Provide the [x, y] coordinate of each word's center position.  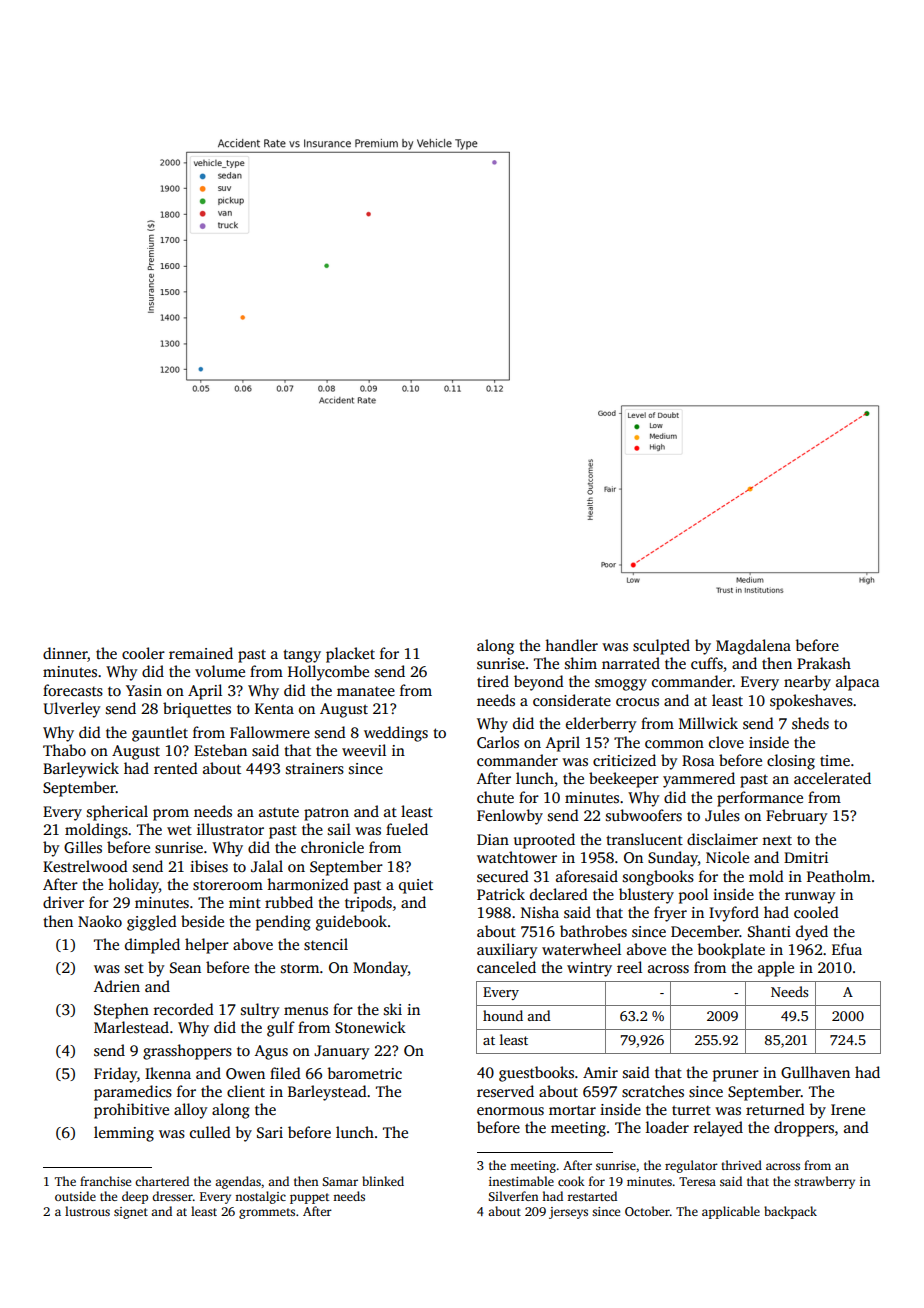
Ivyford [734, 914]
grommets [267, 1213]
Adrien [117, 986]
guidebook [351, 923]
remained [201, 653]
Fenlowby [510, 817]
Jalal [267, 866]
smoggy [621, 685]
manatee [366, 691]
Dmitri [806, 857]
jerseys [568, 1213]
